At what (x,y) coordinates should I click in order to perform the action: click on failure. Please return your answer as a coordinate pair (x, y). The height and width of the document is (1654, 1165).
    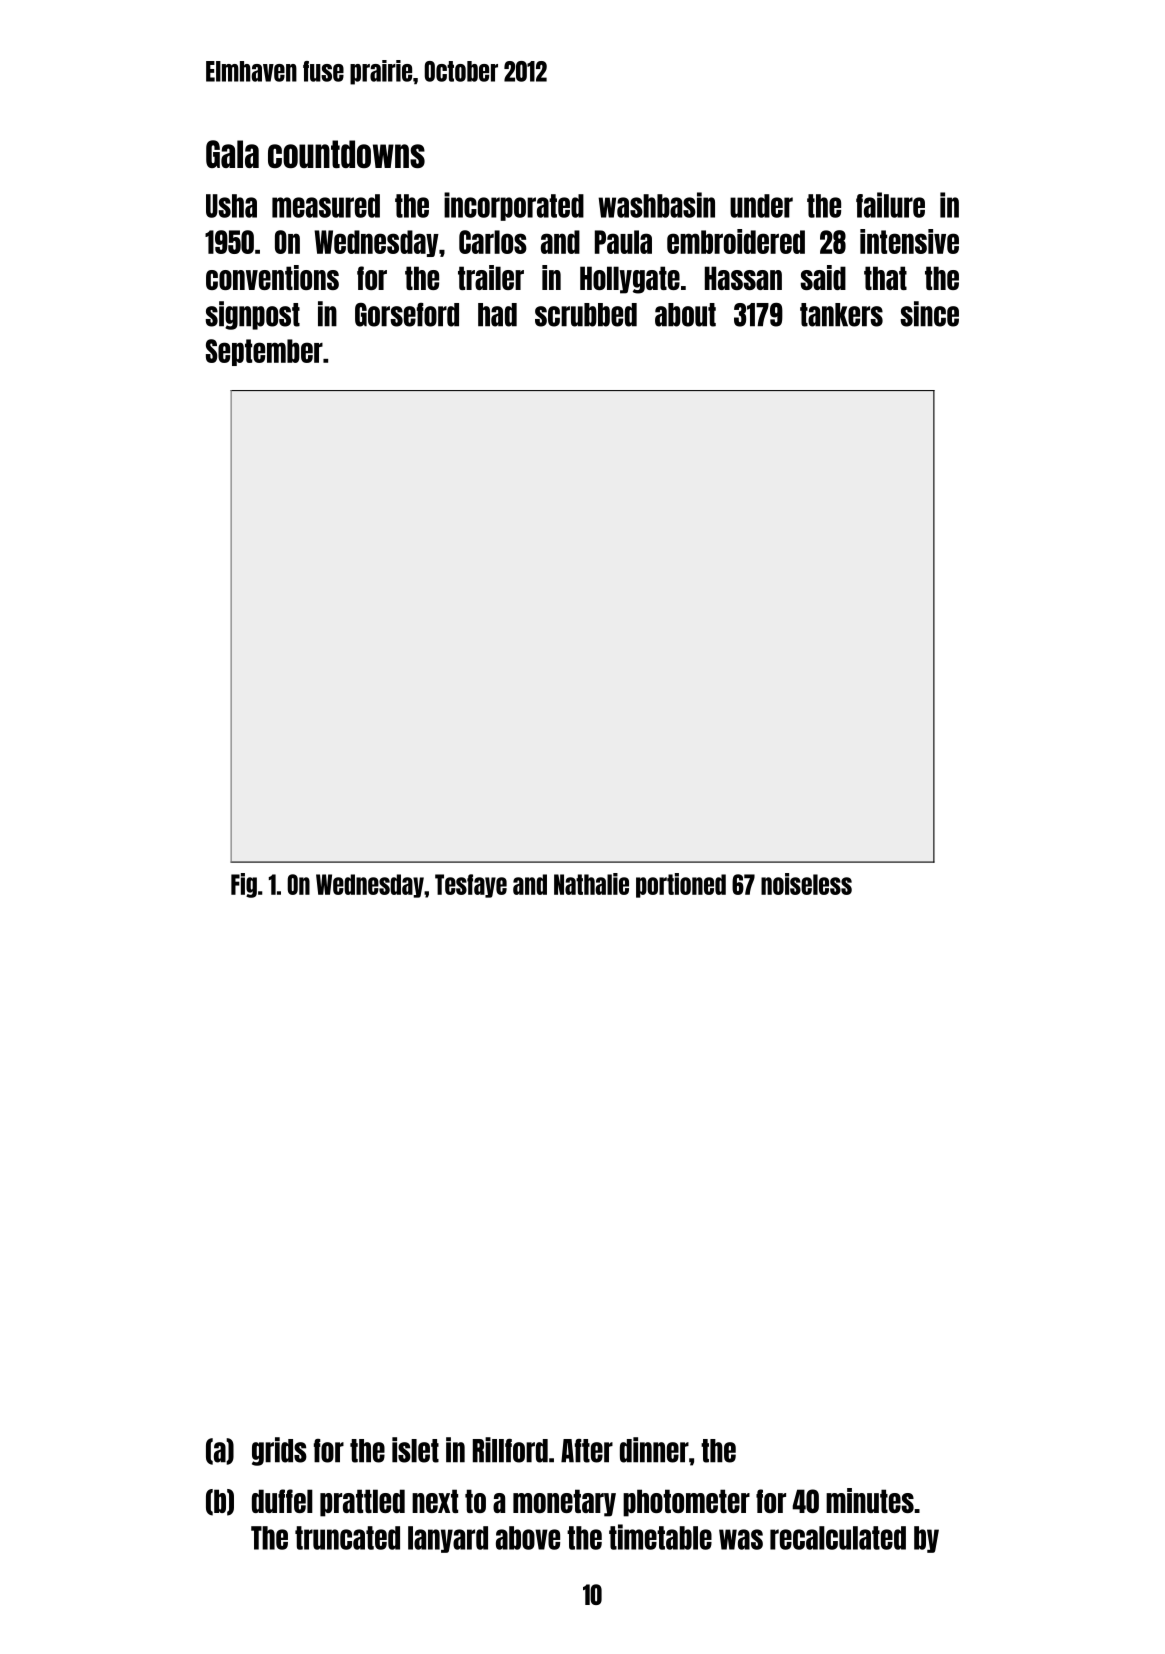
    Looking at the image, I should click on (890, 205).
